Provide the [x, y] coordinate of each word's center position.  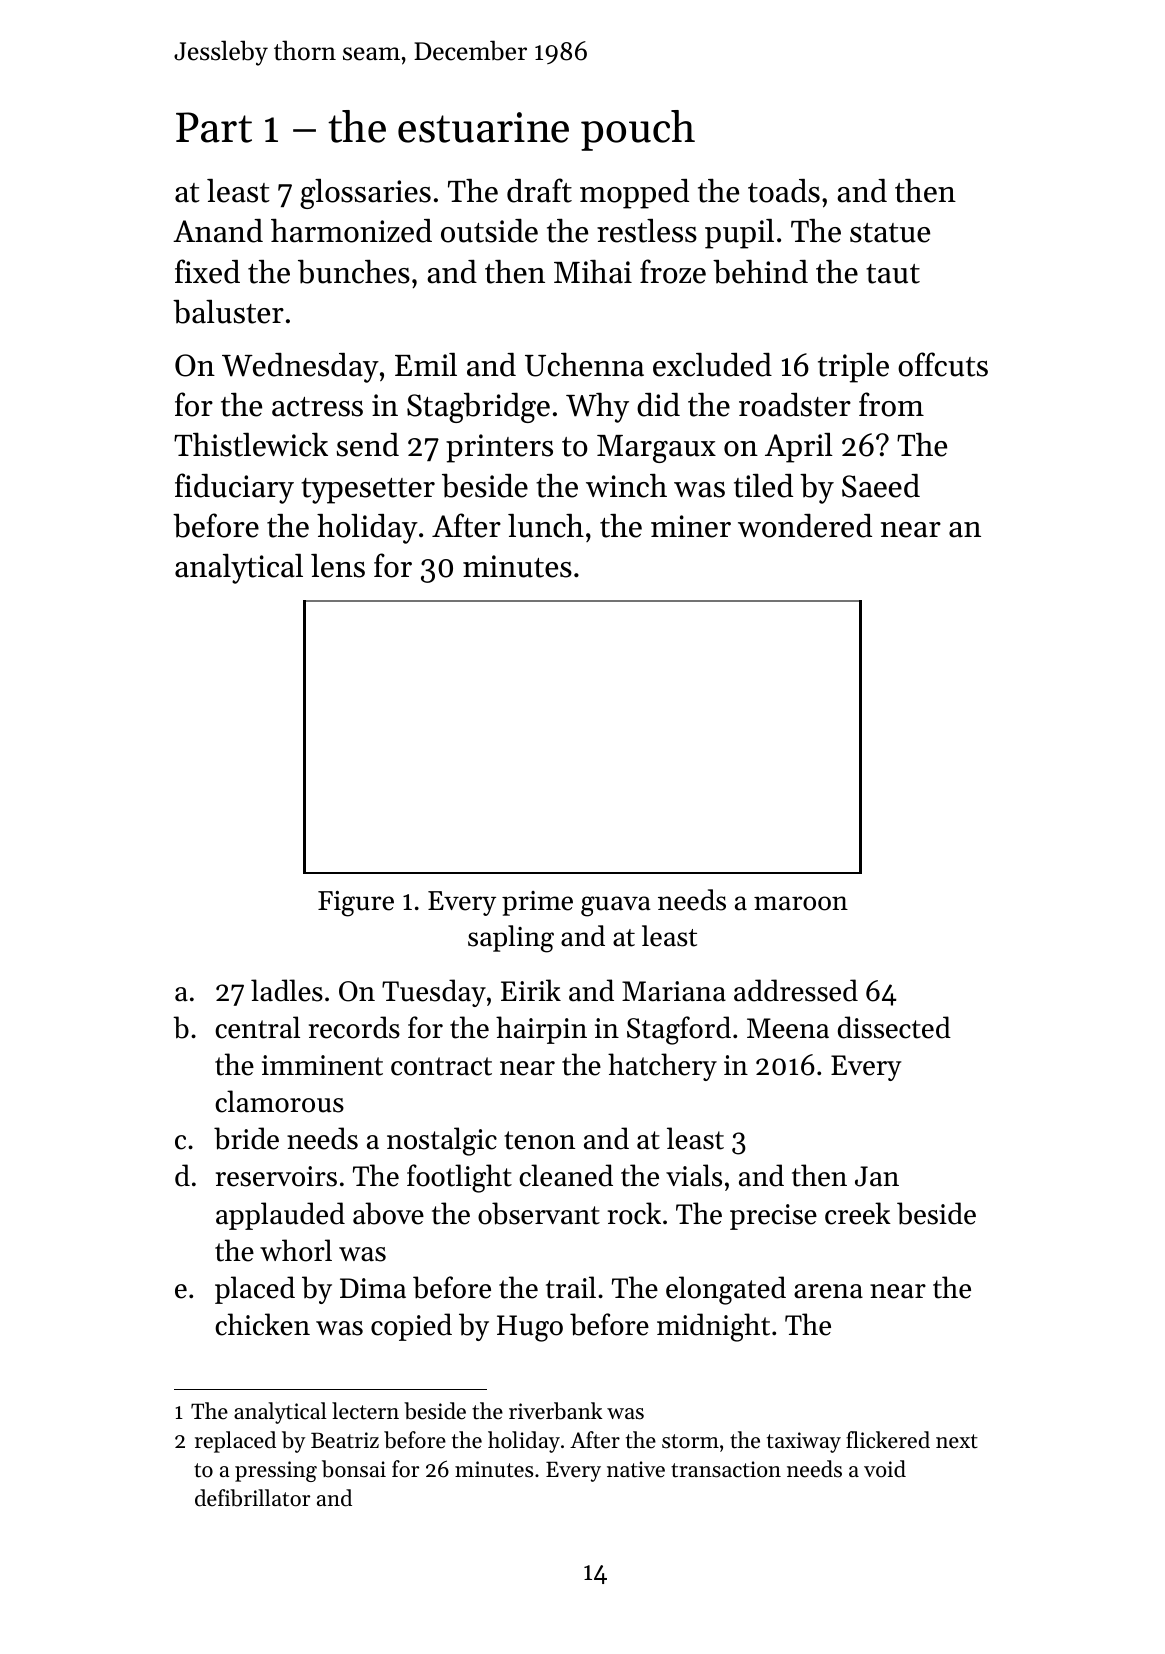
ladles [287, 990]
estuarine [483, 127]
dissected [894, 1027]
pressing [276, 1471]
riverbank [556, 1411]
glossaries [365, 194]
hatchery [662, 1067]
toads [784, 191]
